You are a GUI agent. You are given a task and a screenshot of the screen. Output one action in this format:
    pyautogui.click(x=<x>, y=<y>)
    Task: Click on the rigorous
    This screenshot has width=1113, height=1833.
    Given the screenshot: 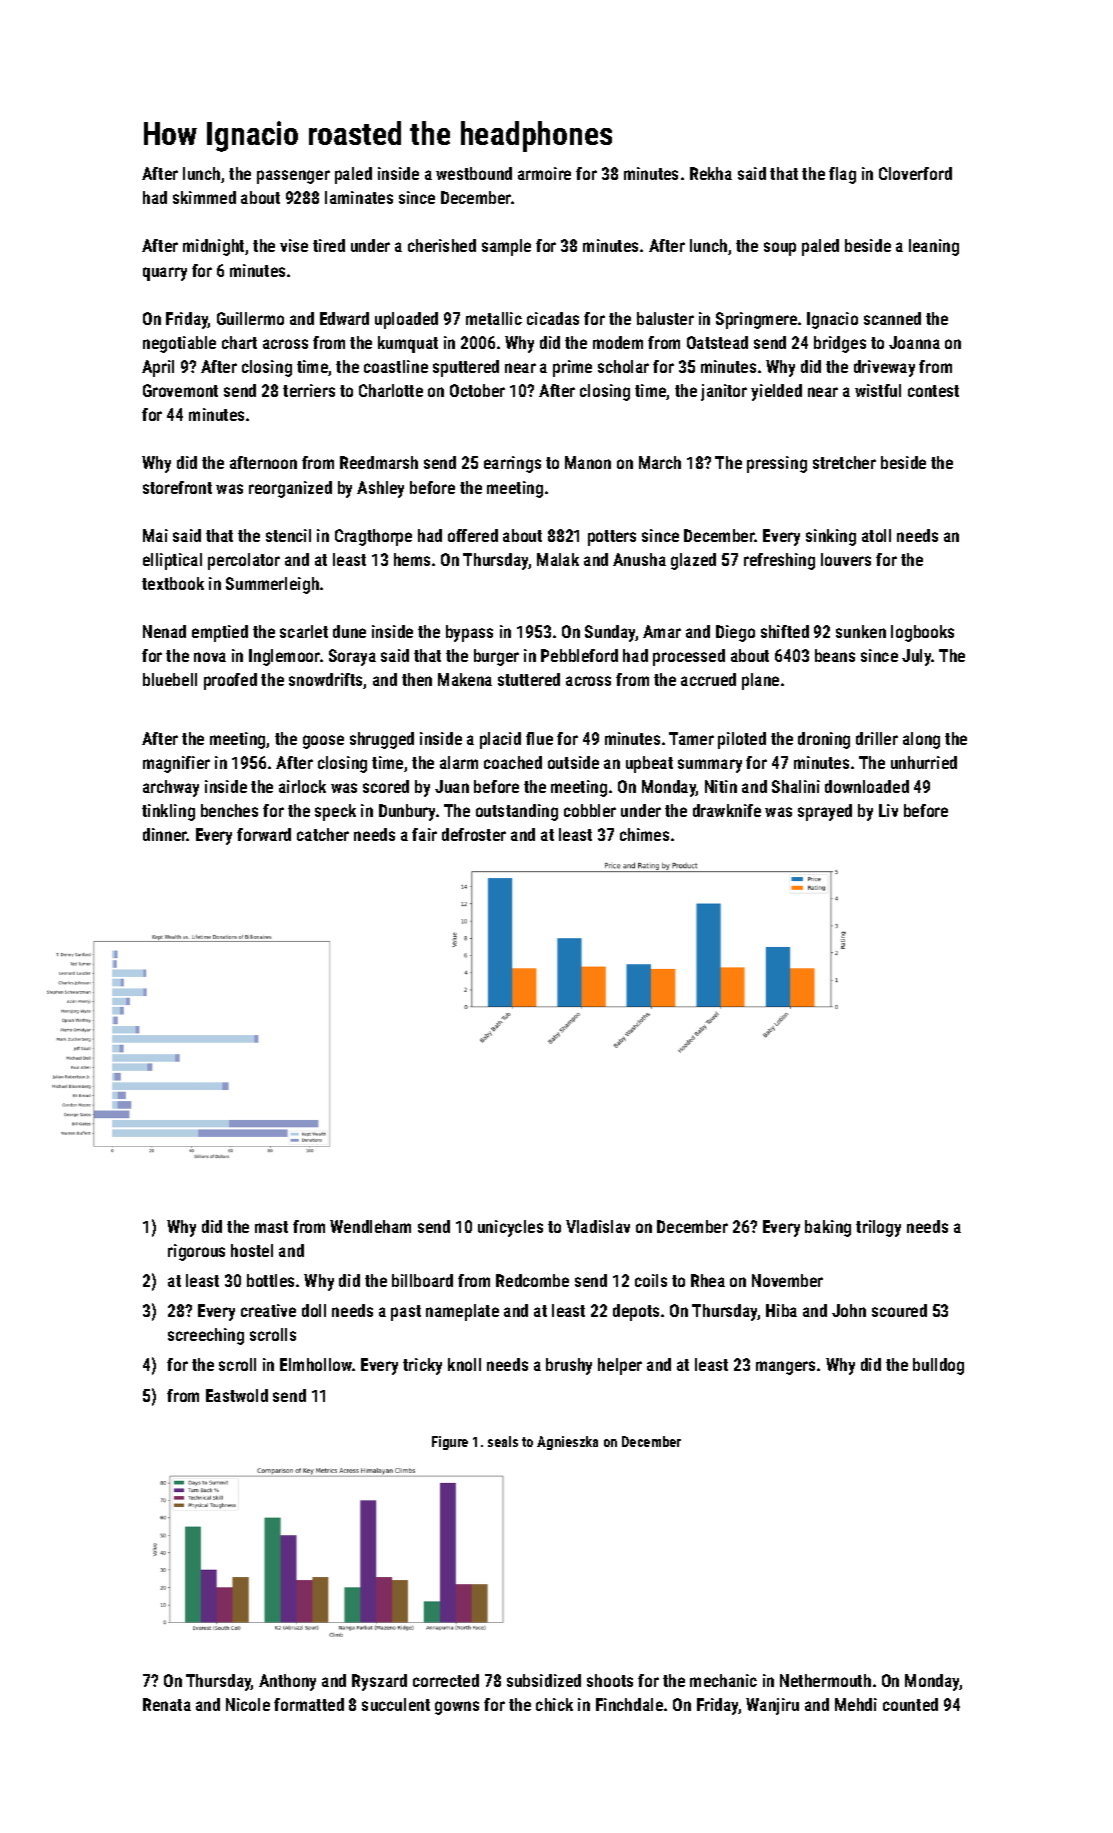 What is the action you would take?
    pyautogui.click(x=196, y=1252)
